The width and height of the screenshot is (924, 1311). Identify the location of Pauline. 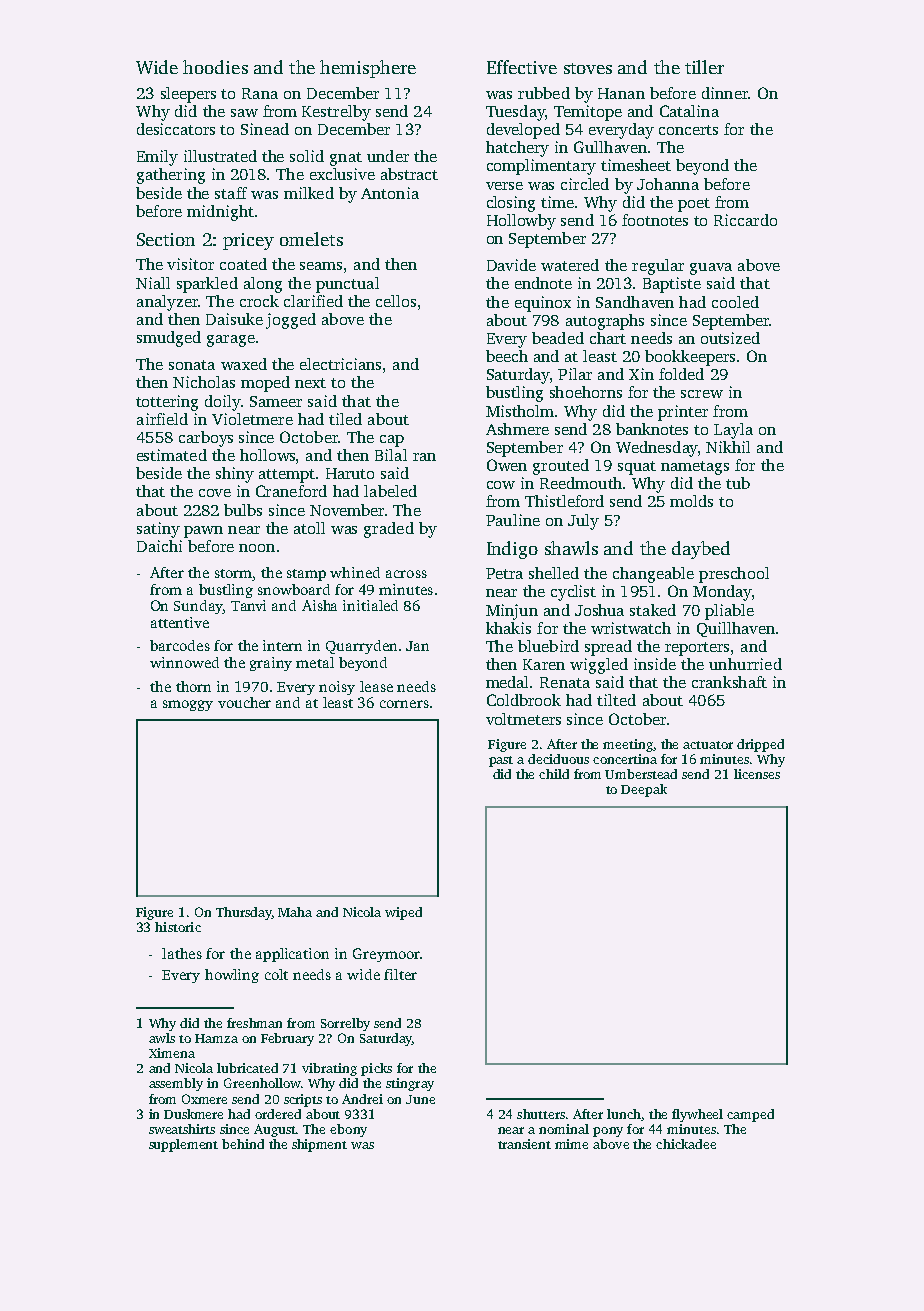
(513, 520).
